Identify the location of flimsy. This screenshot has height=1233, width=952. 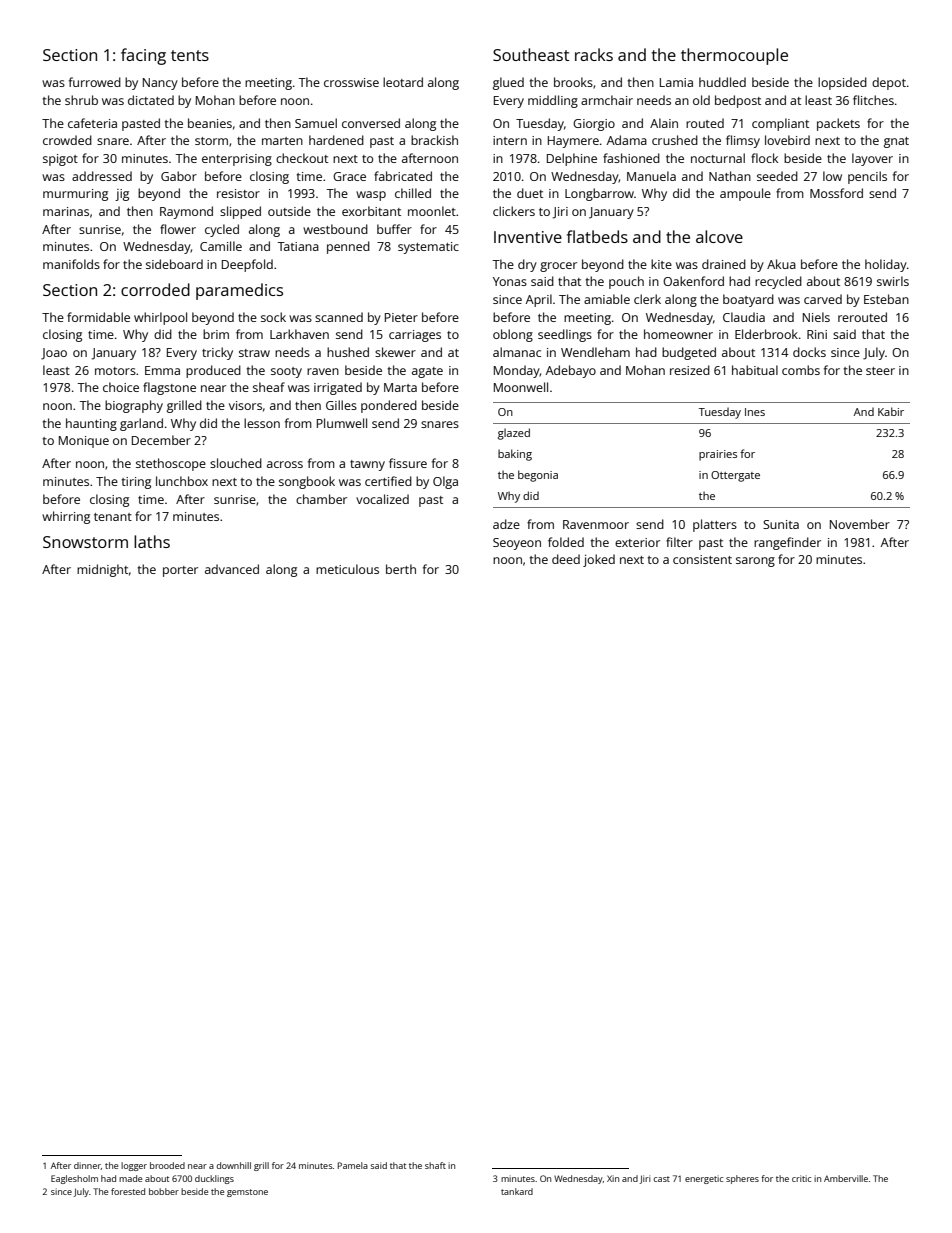
(743, 141).
